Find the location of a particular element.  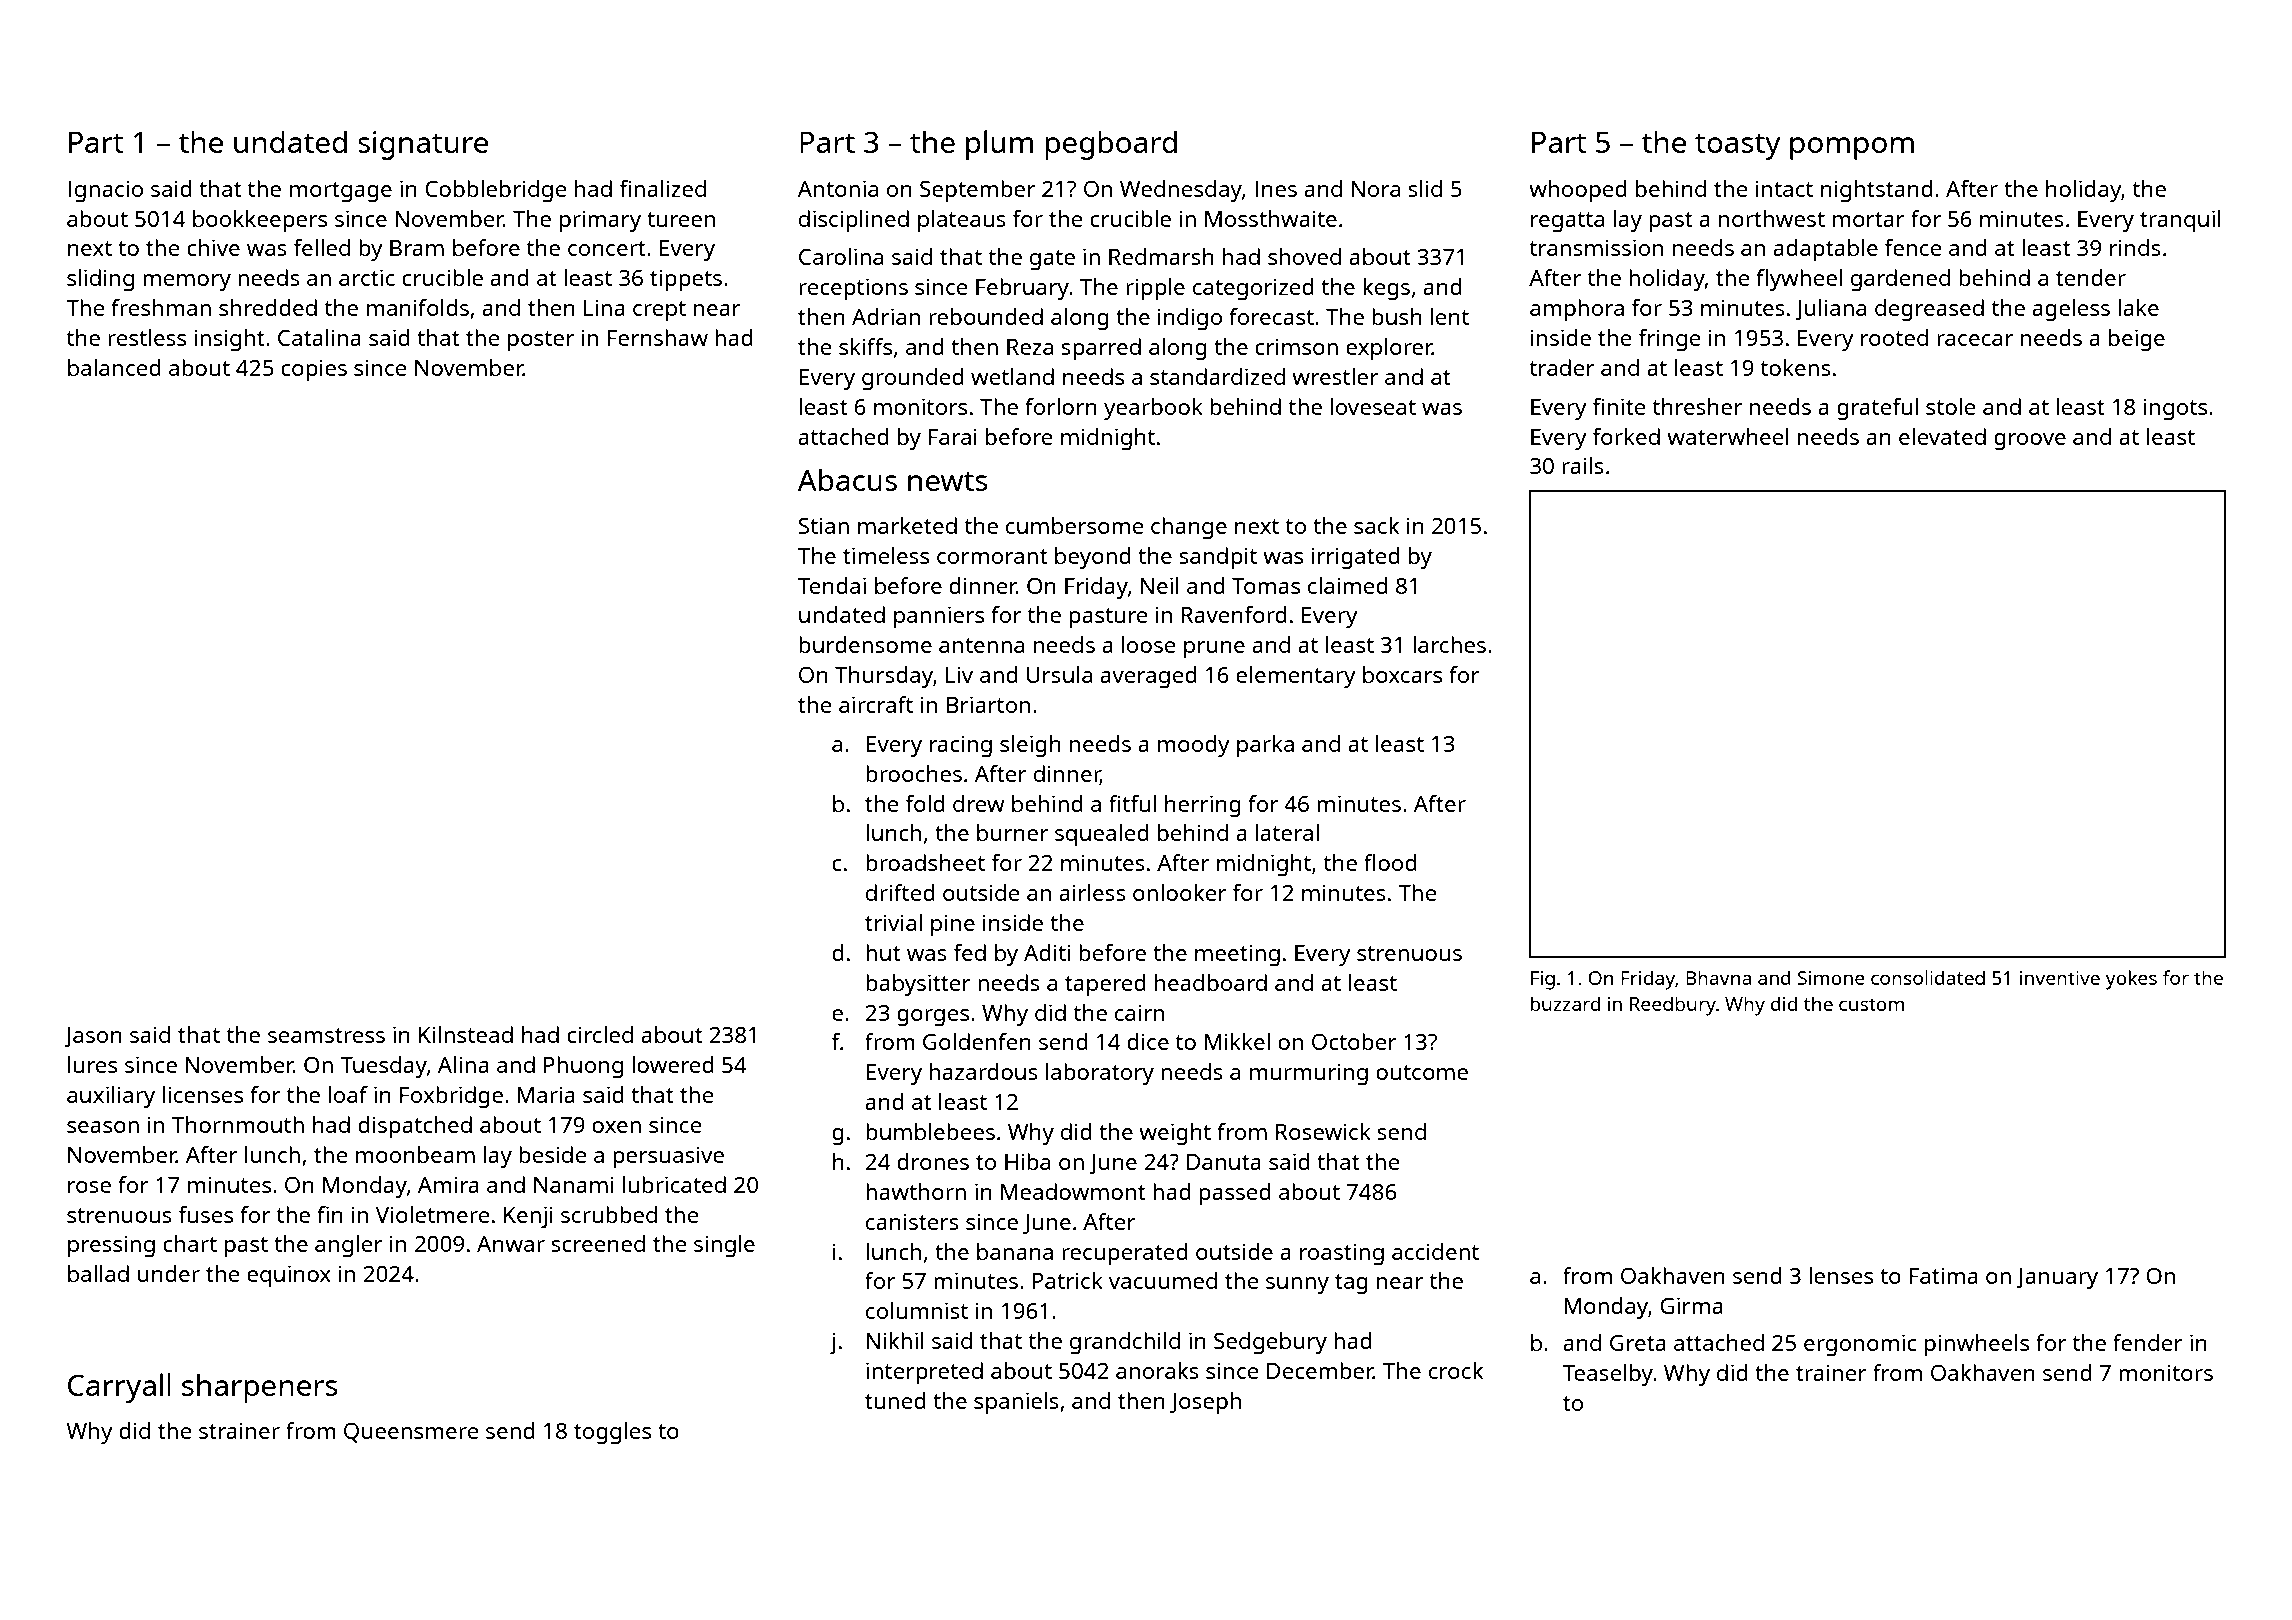

yokes is located at coordinates (2131, 980).
